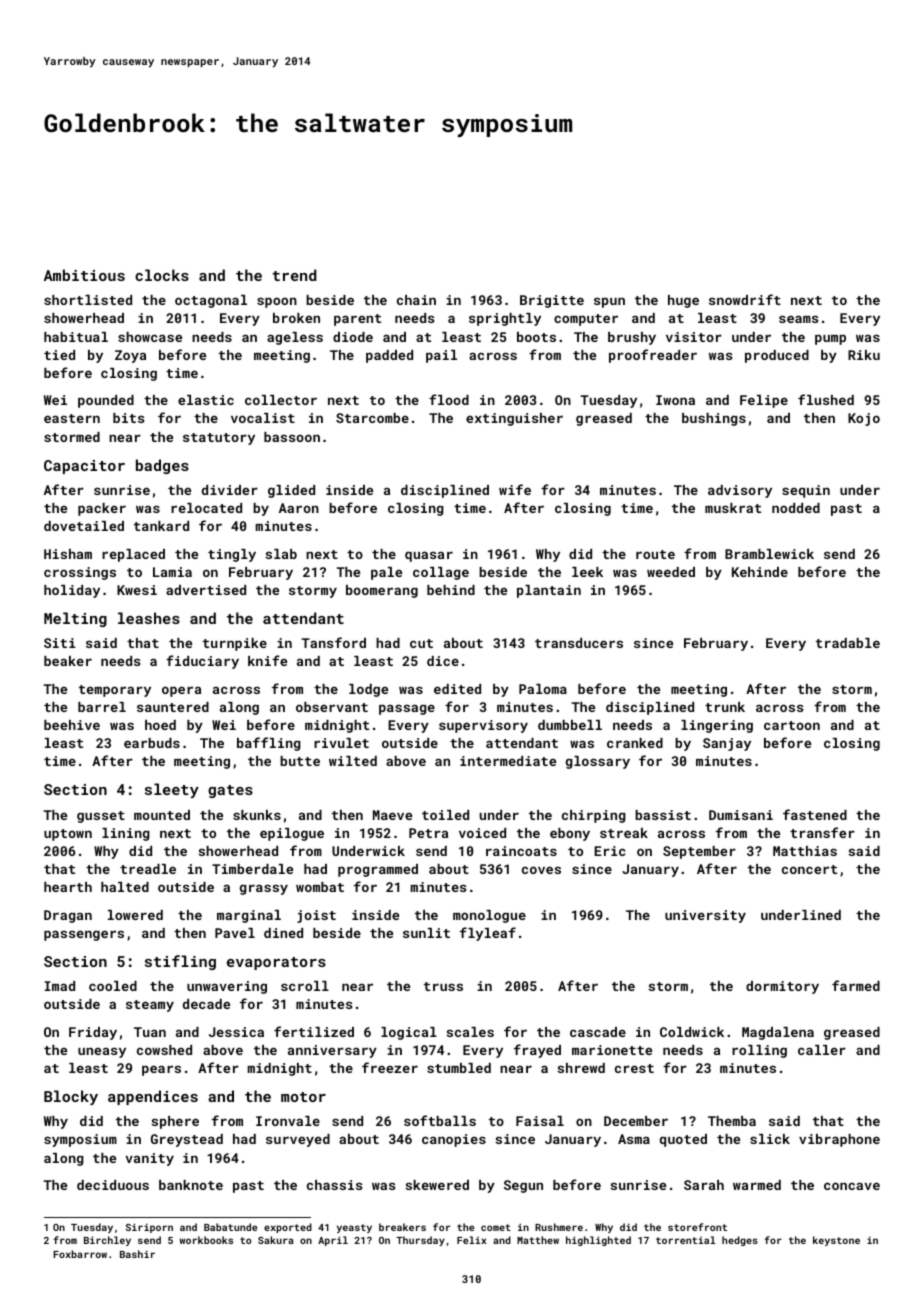 This image has width=924, height=1308. What do you see at coordinates (72, 418) in the image?
I see `eastern` at bounding box center [72, 418].
